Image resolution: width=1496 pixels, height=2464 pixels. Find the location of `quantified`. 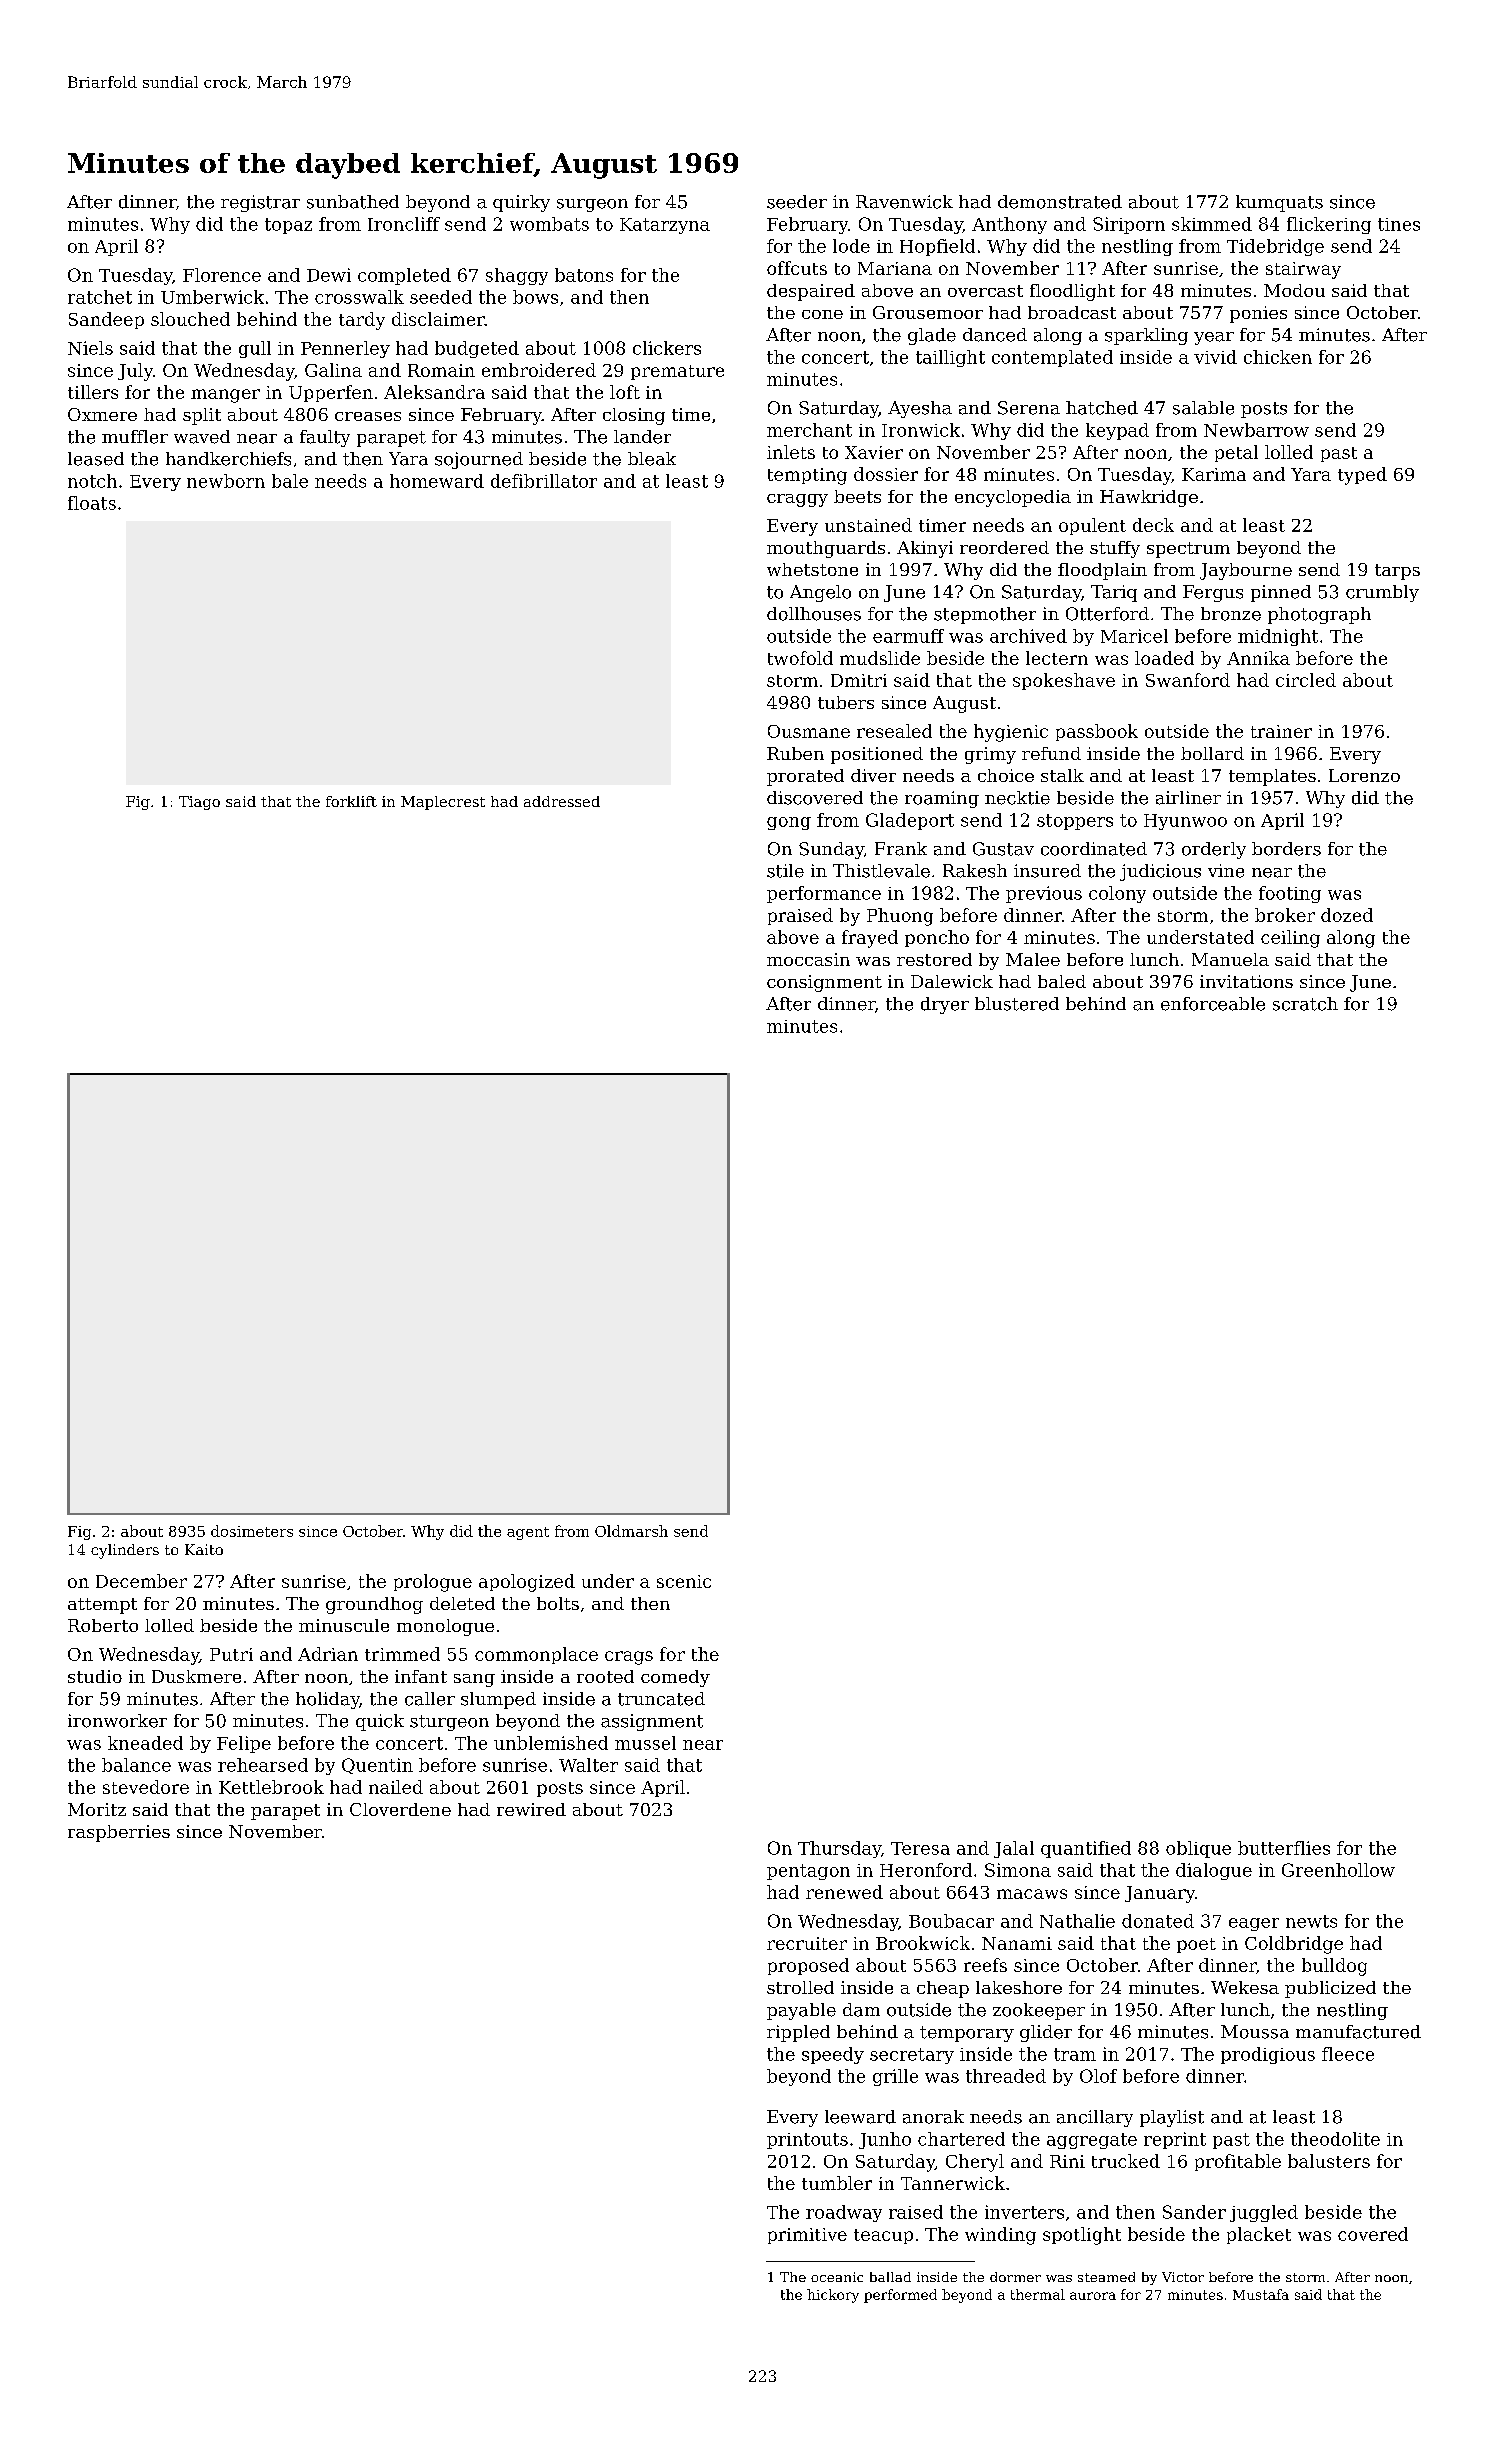

quantified is located at coordinates (1086, 1849).
